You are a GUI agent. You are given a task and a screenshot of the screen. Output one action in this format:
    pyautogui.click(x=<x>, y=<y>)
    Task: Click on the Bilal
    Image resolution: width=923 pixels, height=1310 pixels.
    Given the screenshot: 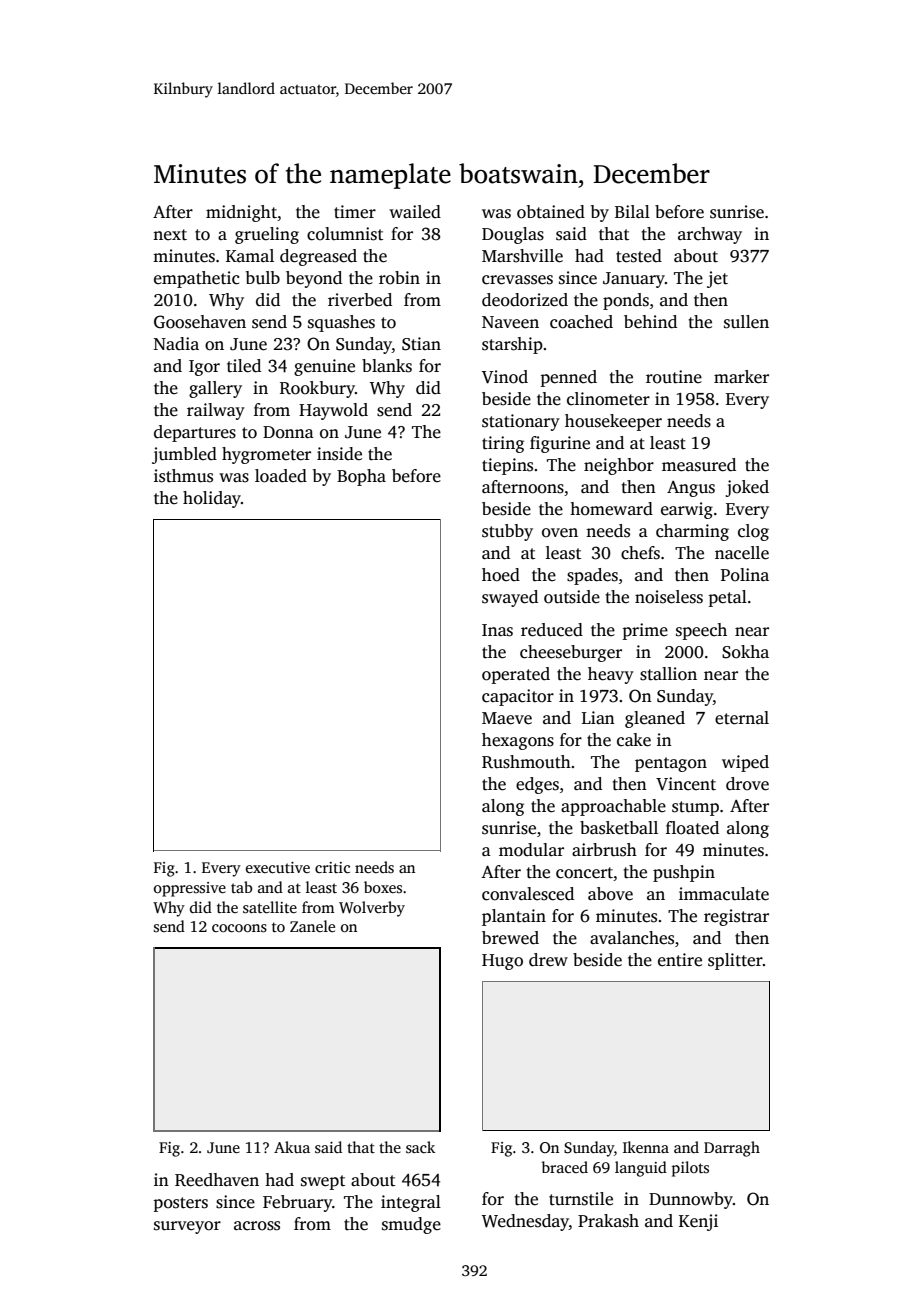 What is the action you would take?
    pyautogui.click(x=632, y=211)
